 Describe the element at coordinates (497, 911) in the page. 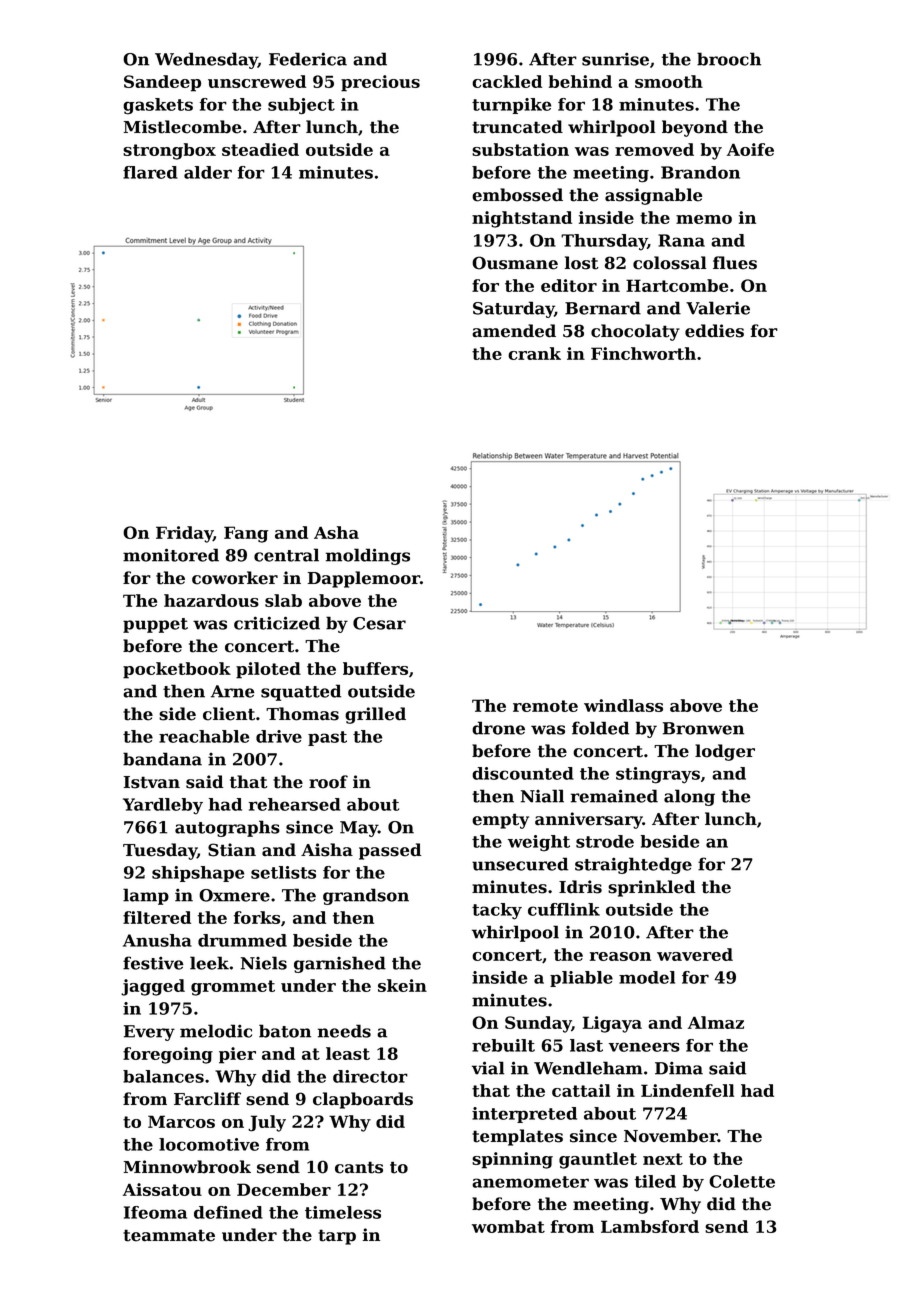

I see `tacky` at that location.
